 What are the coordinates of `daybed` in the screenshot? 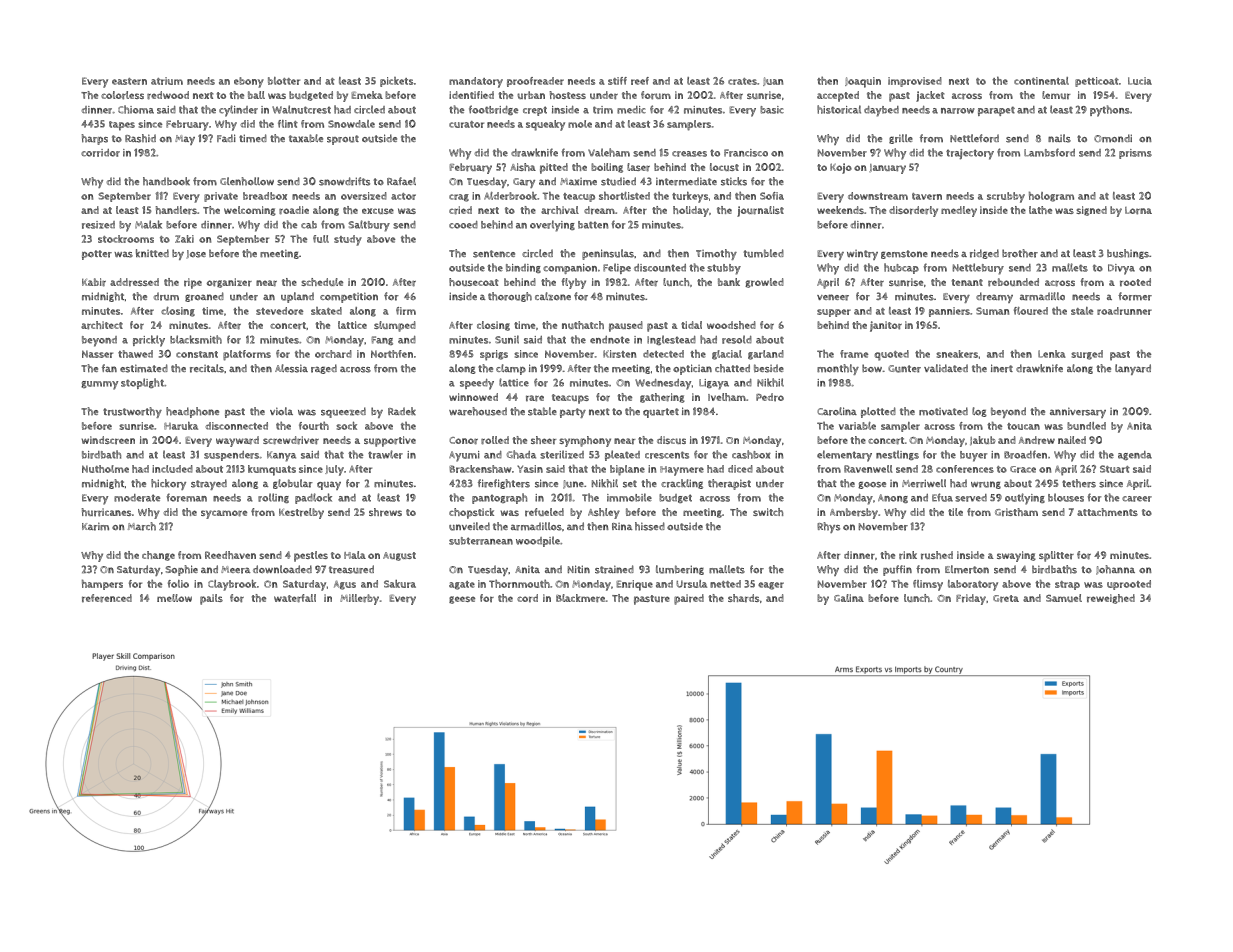 It's located at (881, 111).
